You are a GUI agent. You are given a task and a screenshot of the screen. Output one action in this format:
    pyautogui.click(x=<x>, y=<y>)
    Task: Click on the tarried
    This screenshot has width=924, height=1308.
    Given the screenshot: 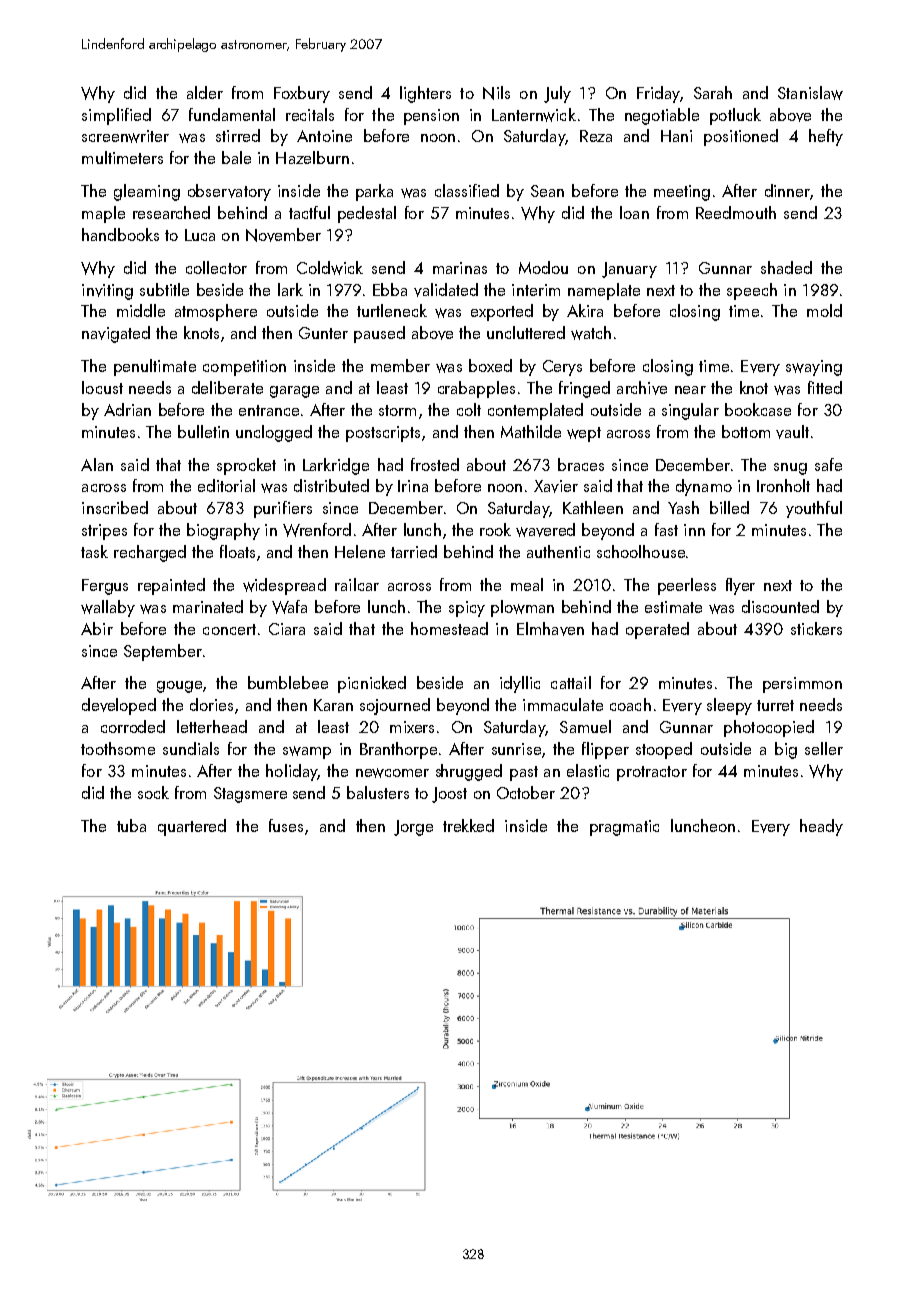 What is the action you would take?
    pyautogui.click(x=414, y=551)
